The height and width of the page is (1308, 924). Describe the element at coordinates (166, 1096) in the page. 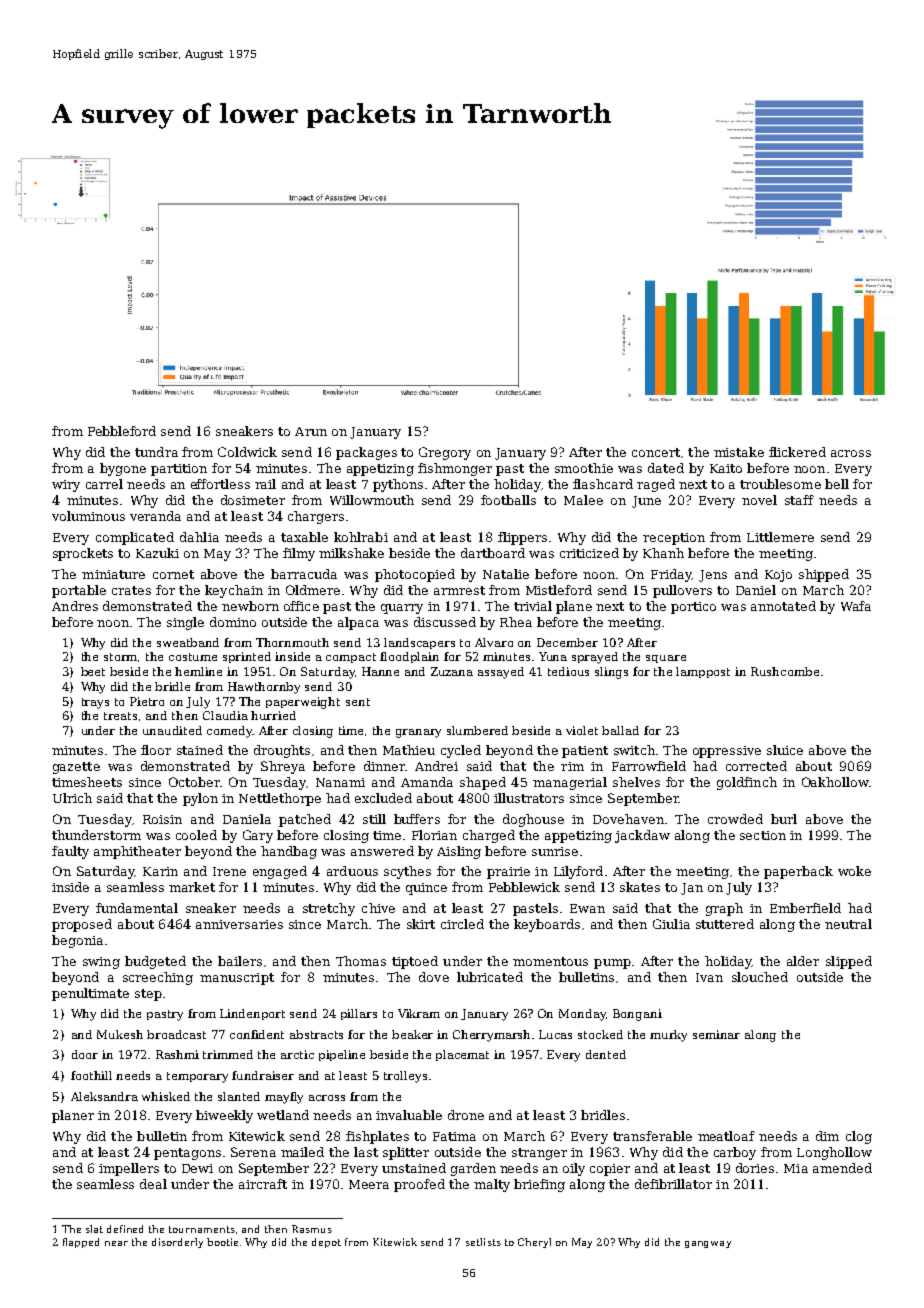

I see `whisked` at that location.
